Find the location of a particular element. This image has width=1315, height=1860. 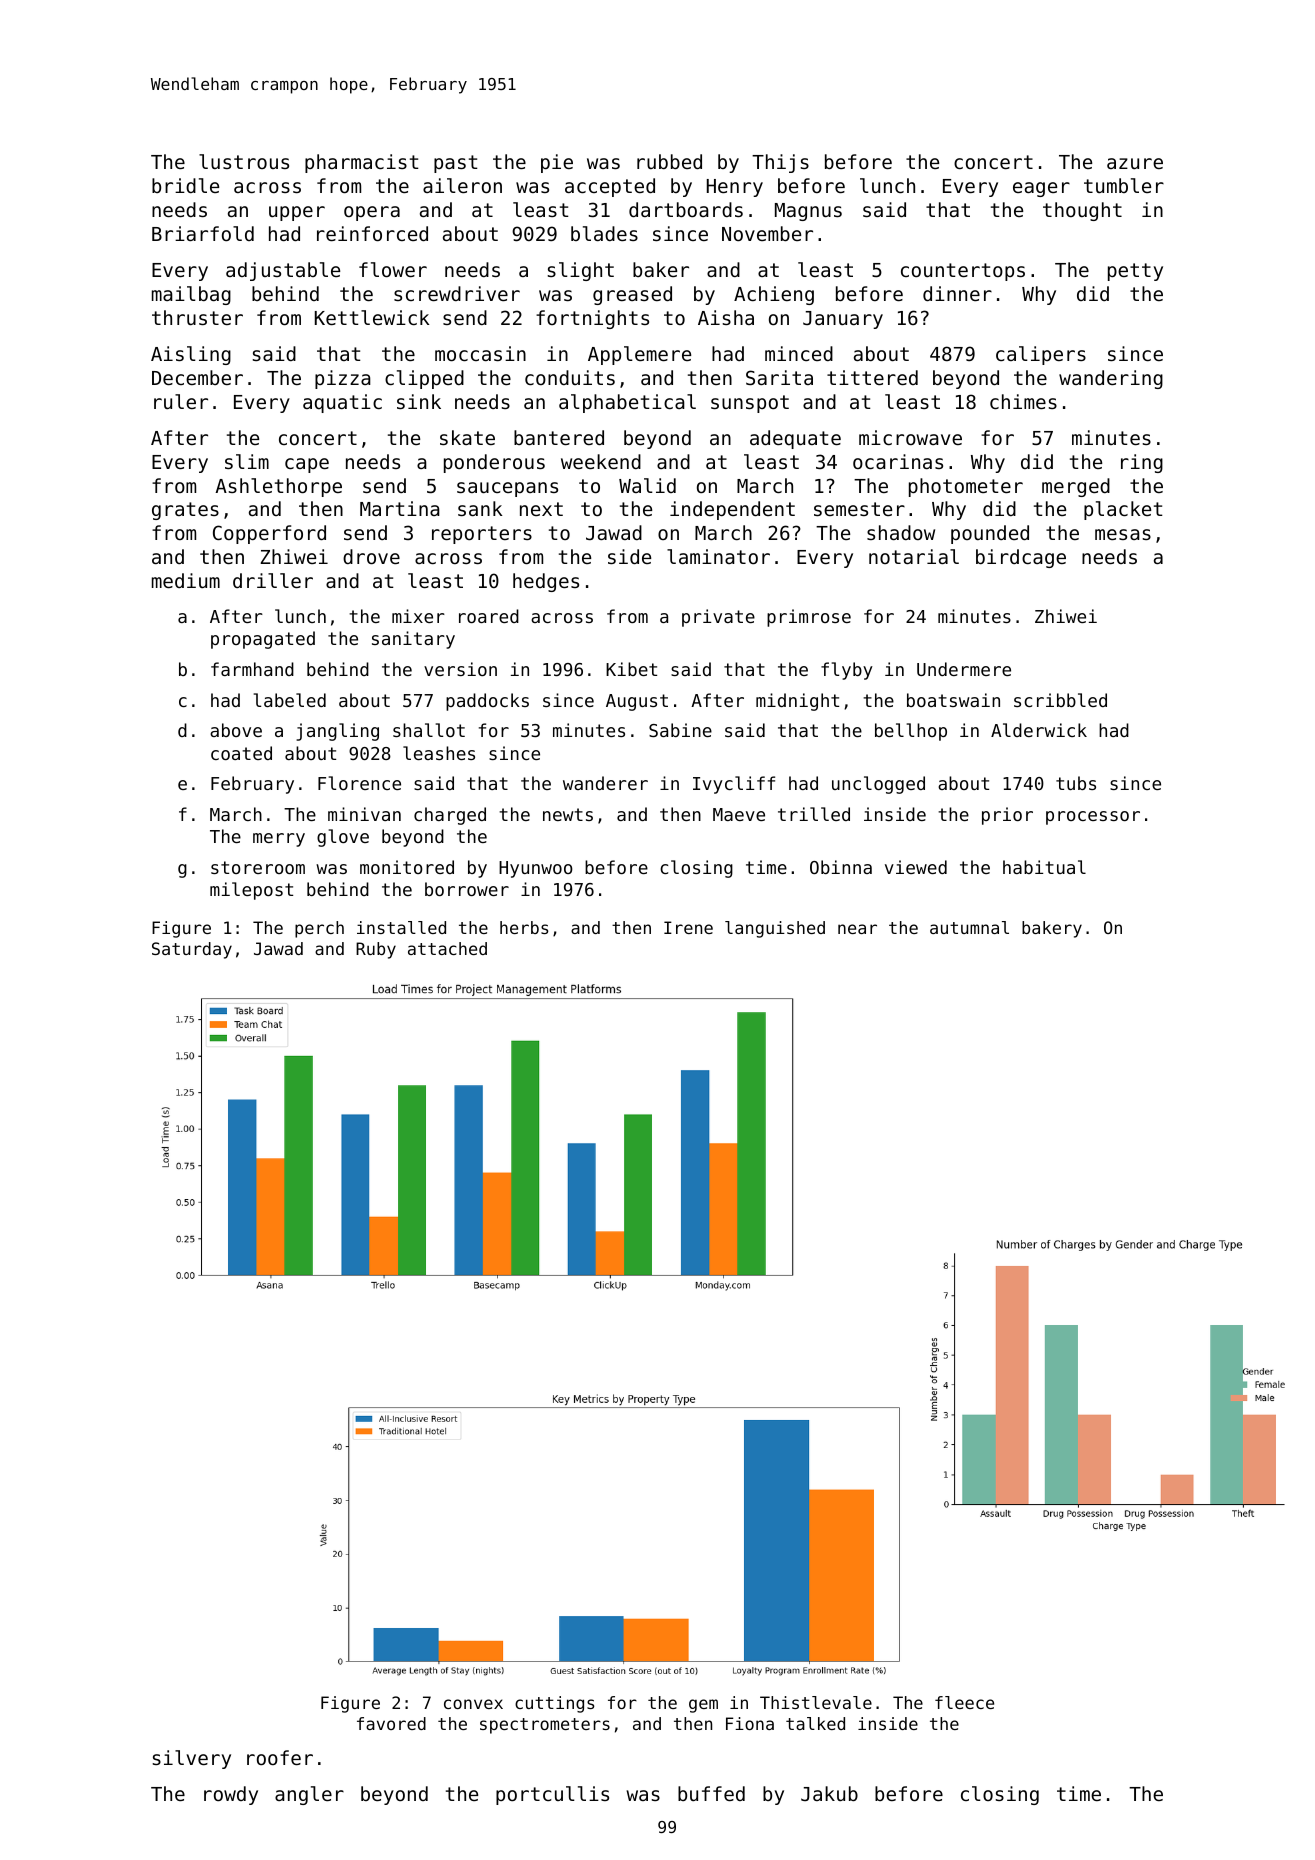

pharmacist is located at coordinates (362, 163).
